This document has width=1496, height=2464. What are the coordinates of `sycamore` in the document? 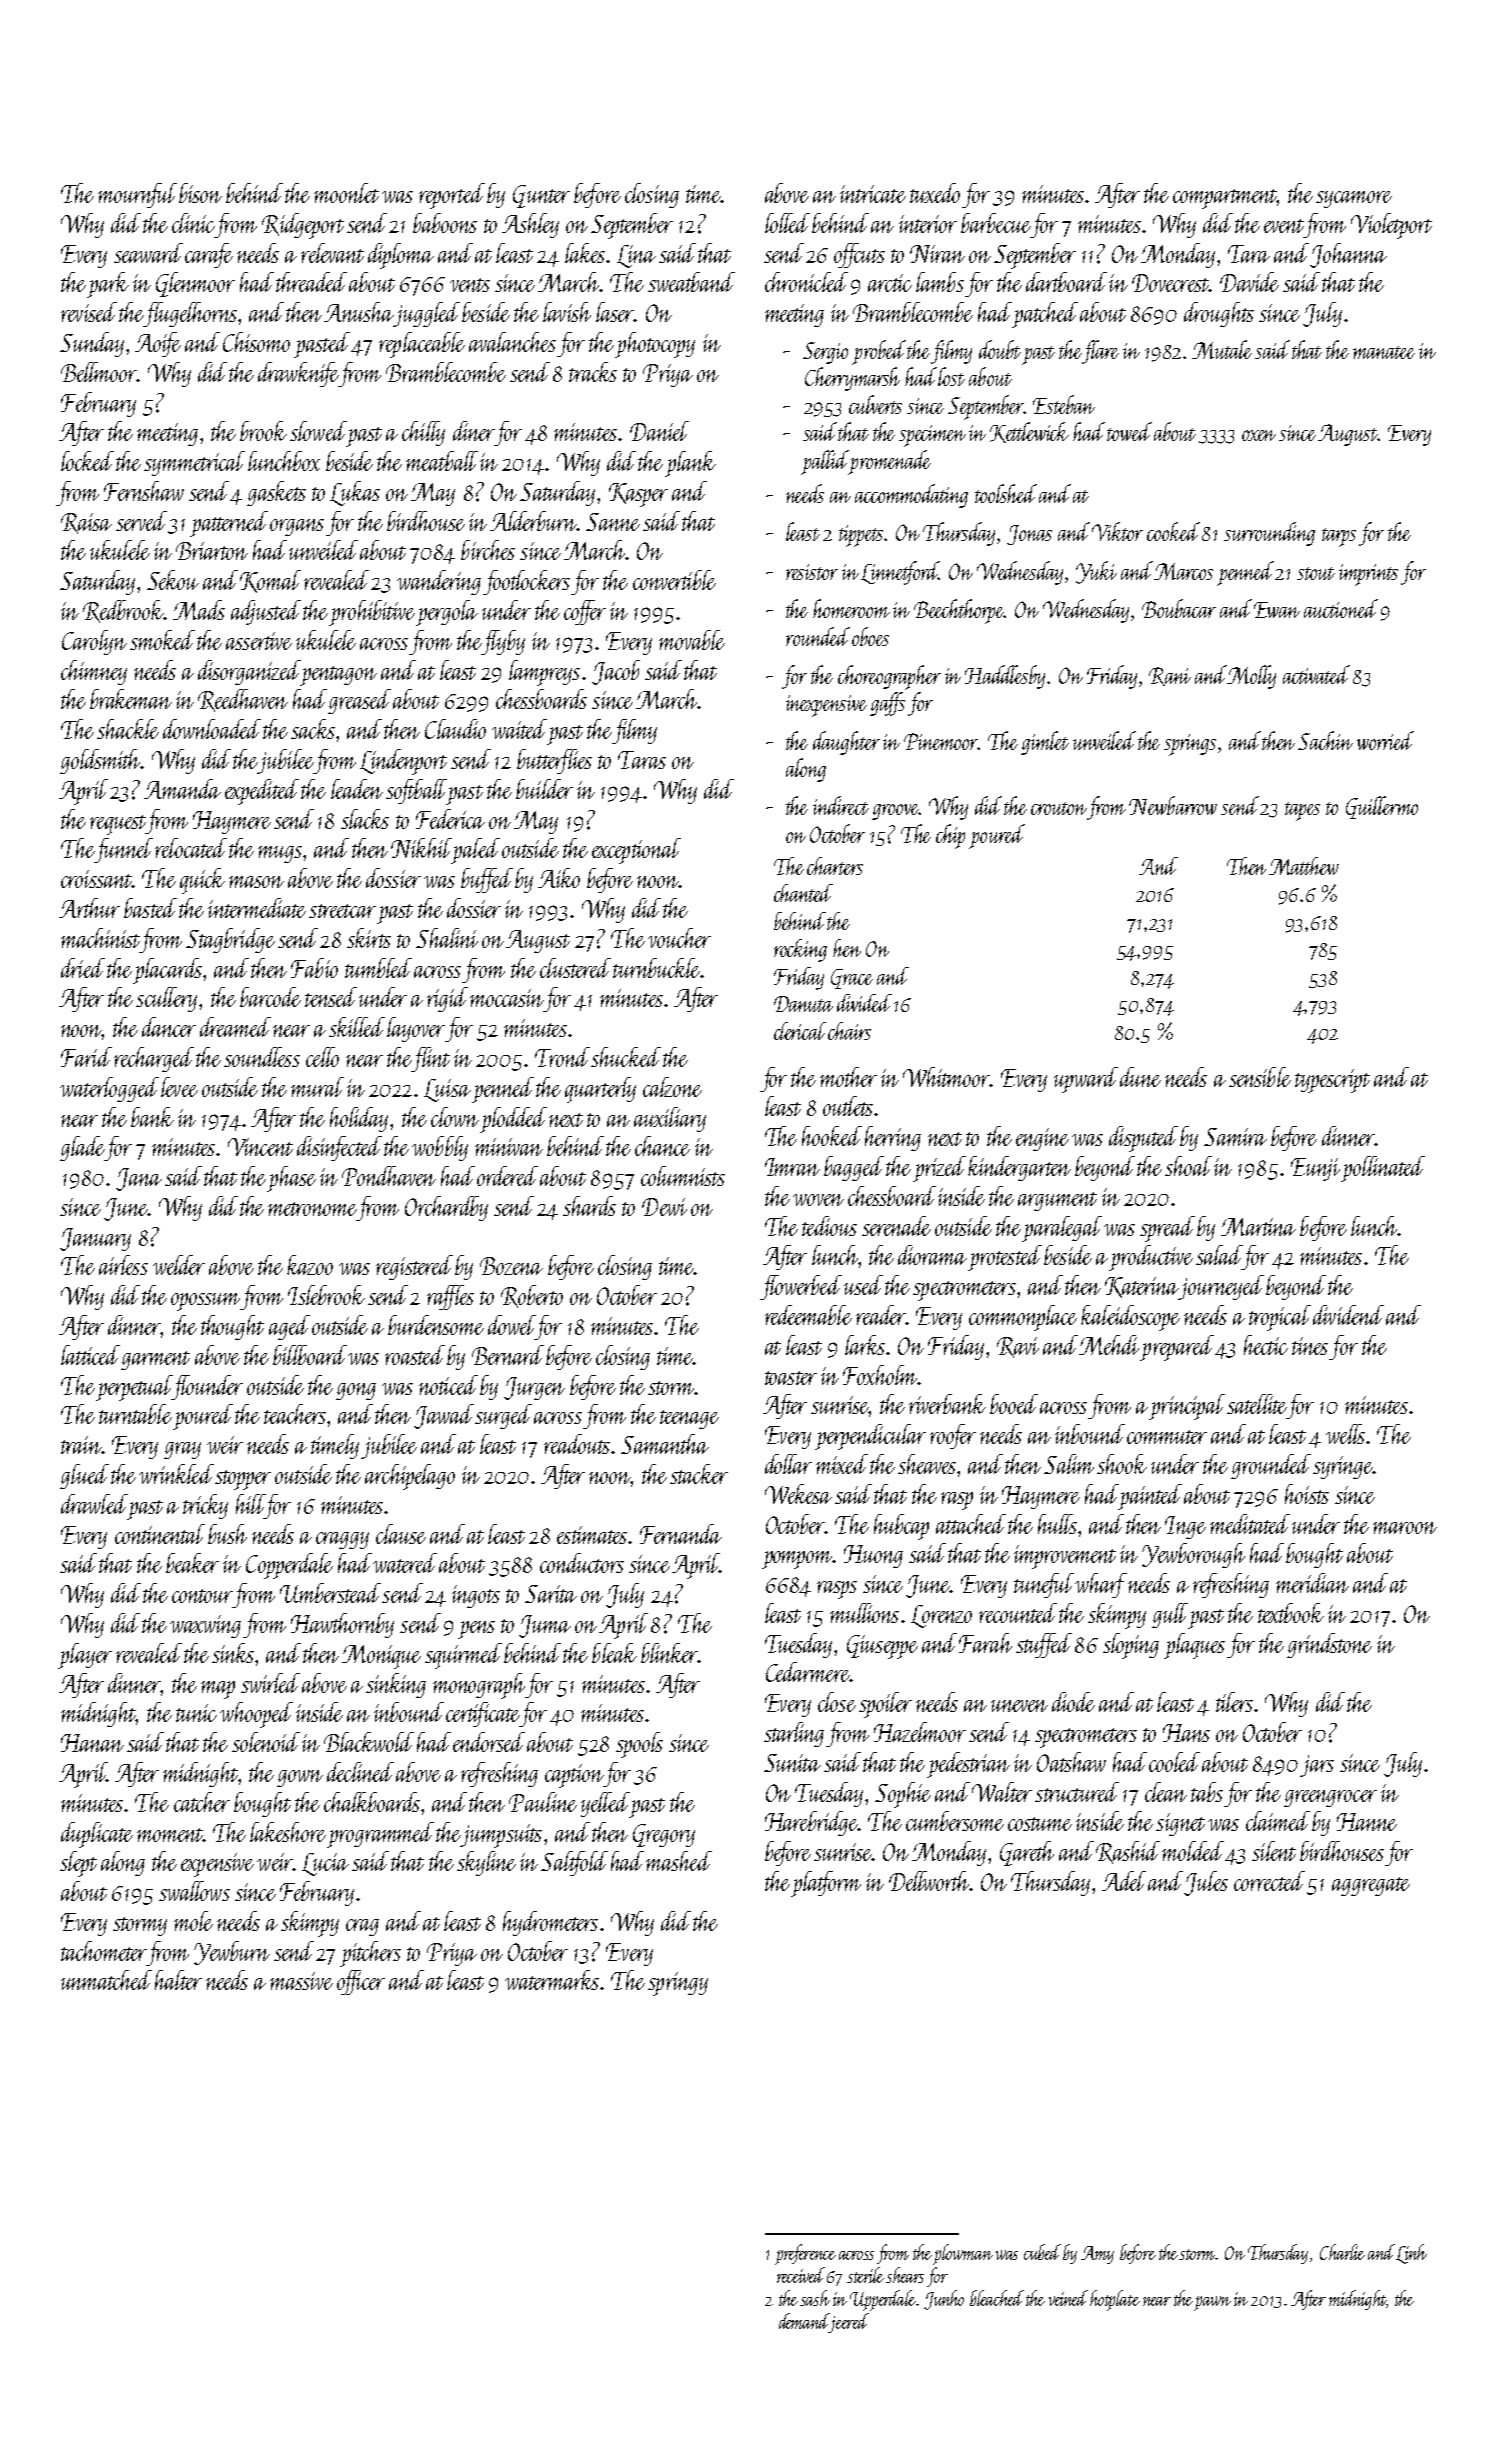 It's located at (1354, 199).
